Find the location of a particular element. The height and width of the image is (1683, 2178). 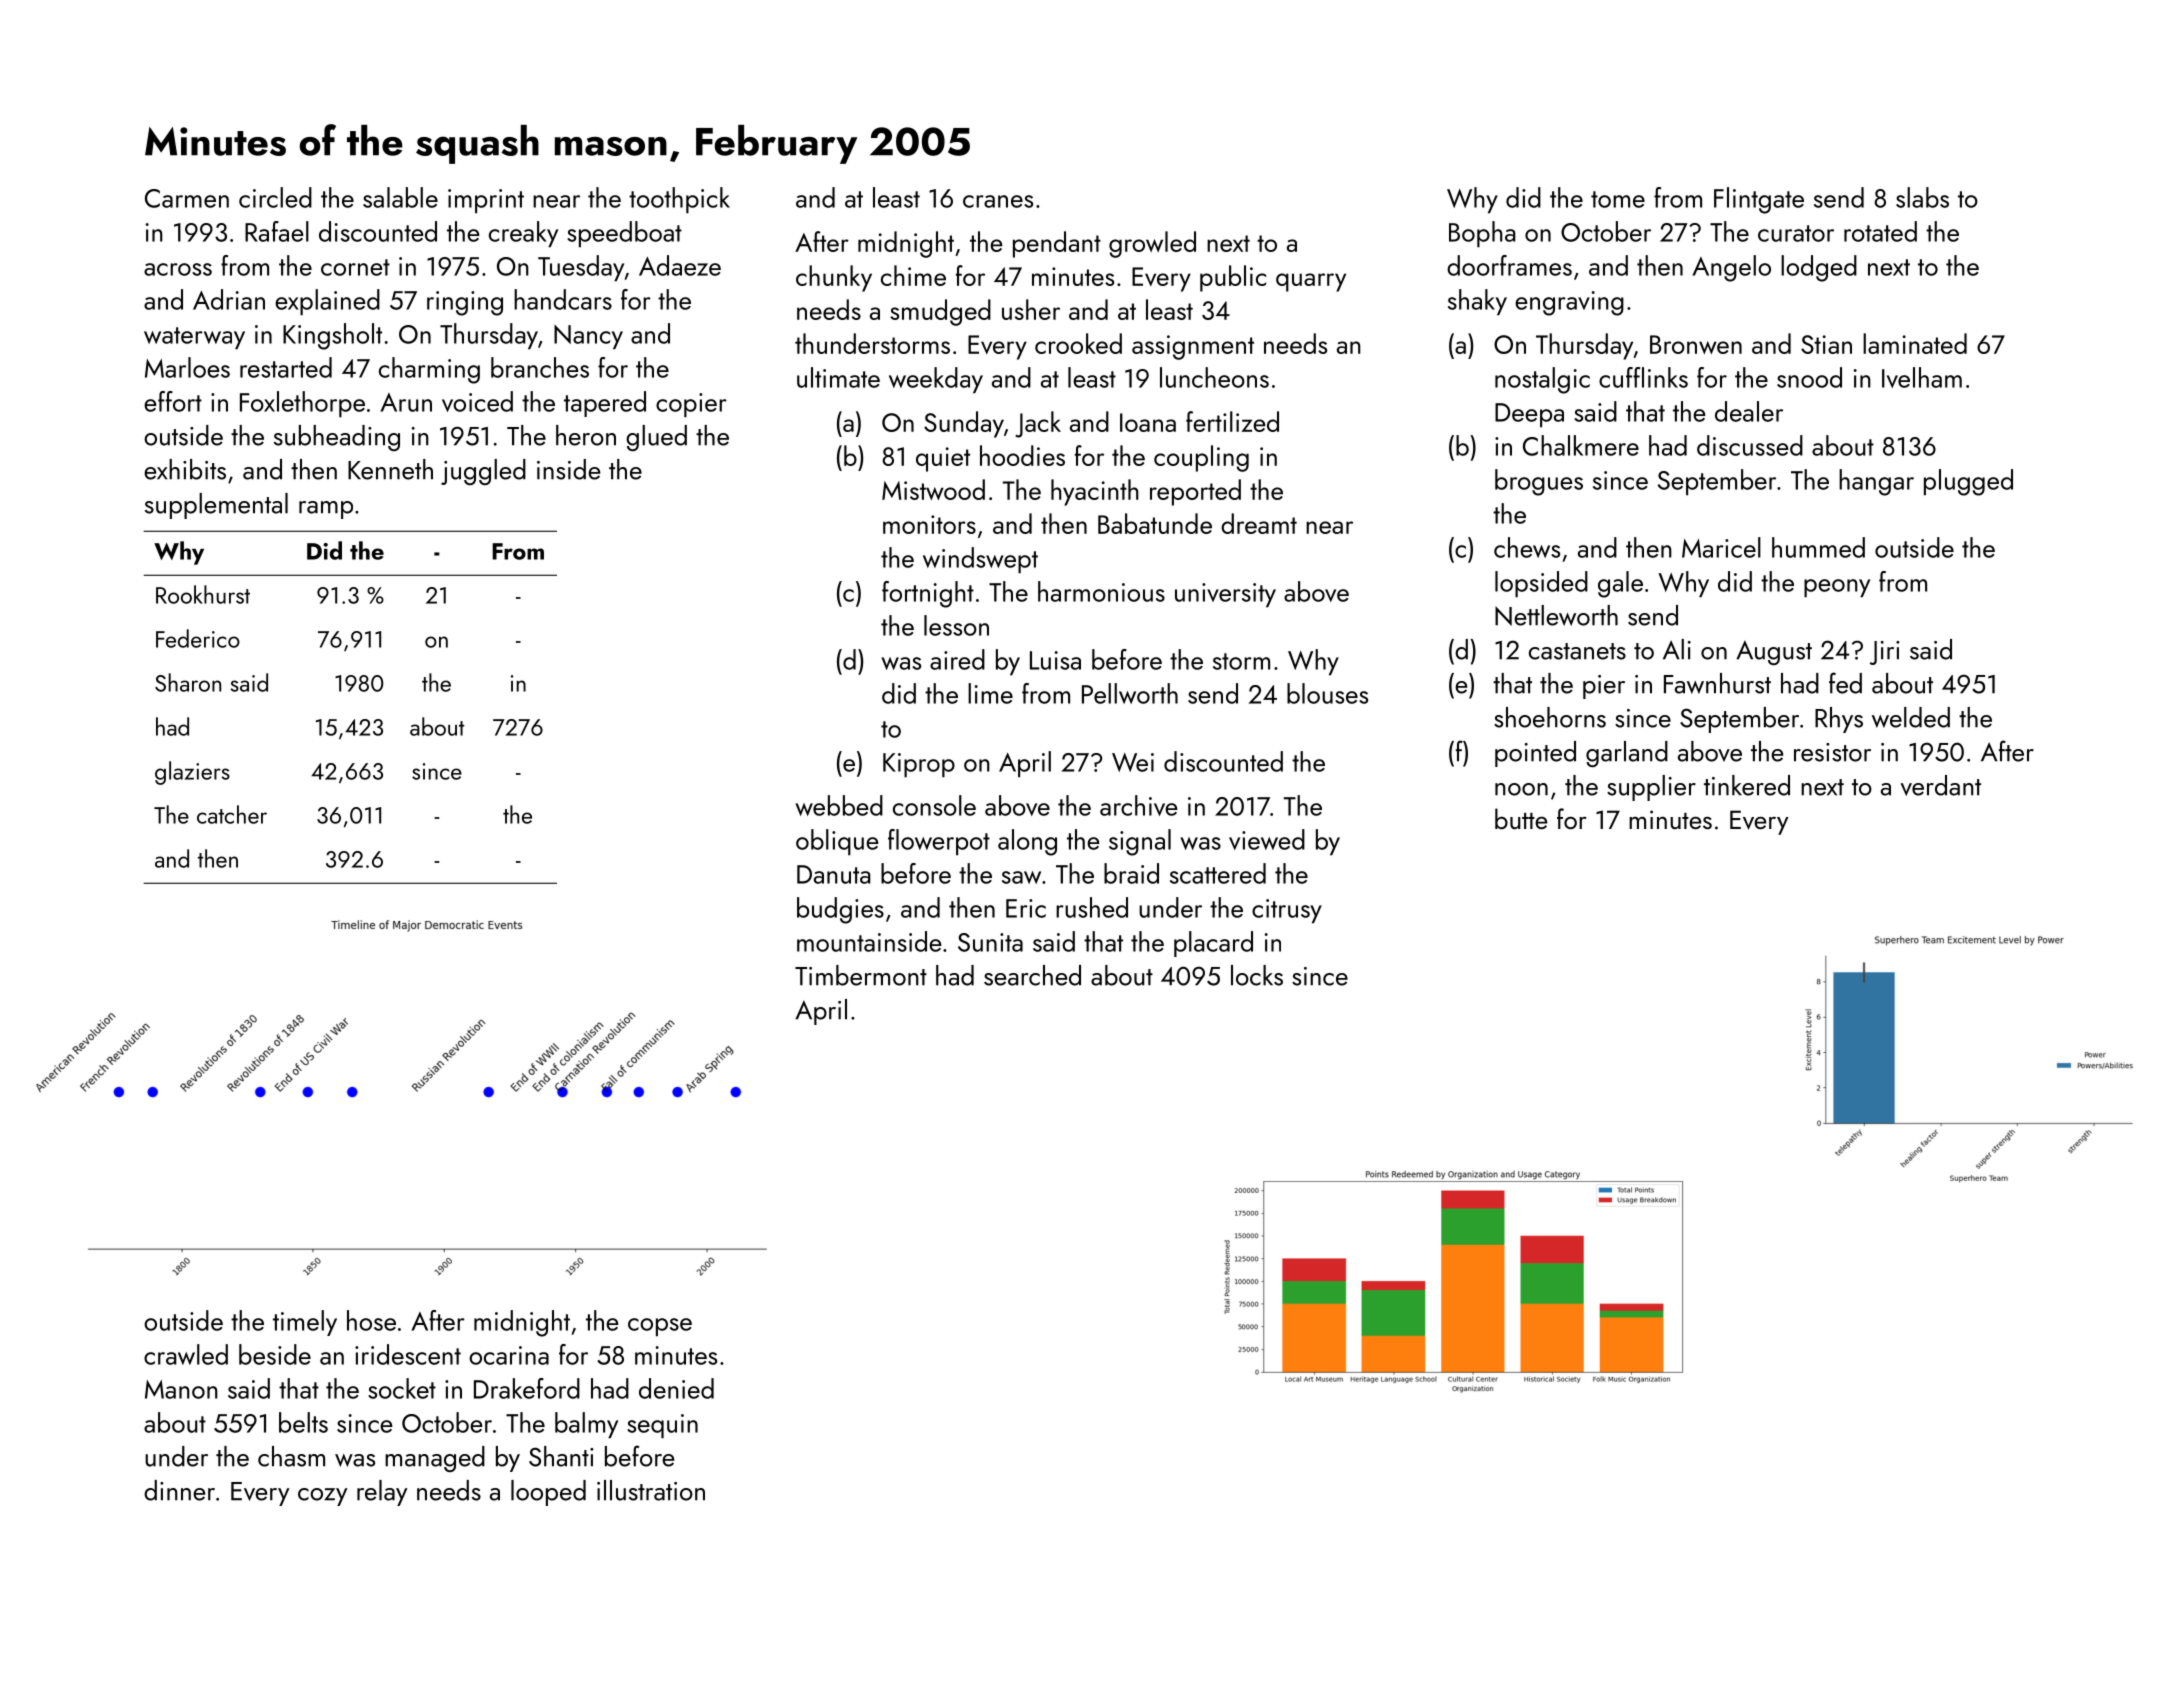

cufflinks is located at coordinates (1643, 377).
